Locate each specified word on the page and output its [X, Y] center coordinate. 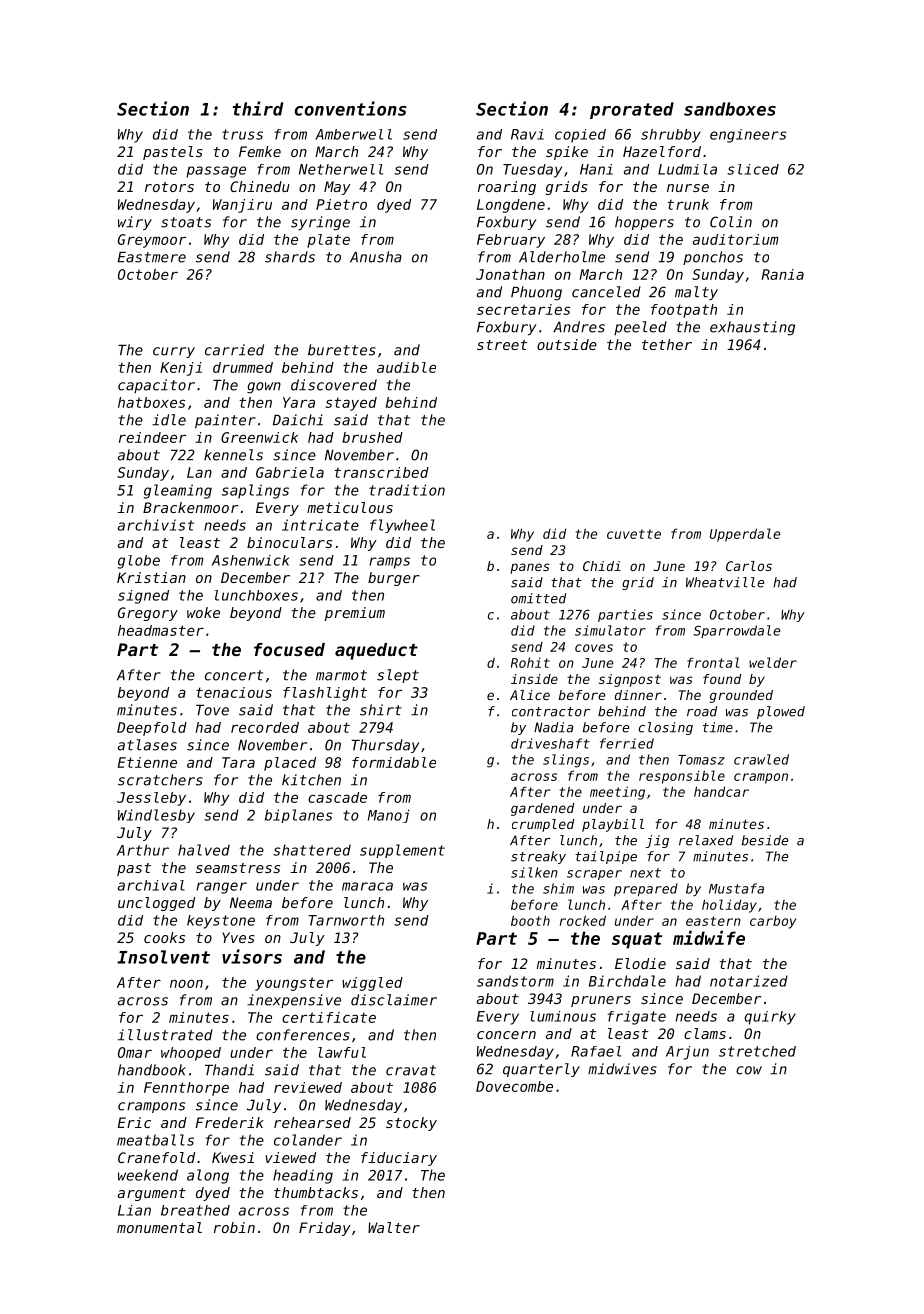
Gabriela [290, 472]
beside [765, 840]
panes [530, 568]
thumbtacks [316, 1192]
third [257, 108]
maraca [367, 886]
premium [355, 614]
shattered [312, 850]
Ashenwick [251, 560]
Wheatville [725, 582]
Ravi [527, 134]
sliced [753, 169]
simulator [610, 630]
